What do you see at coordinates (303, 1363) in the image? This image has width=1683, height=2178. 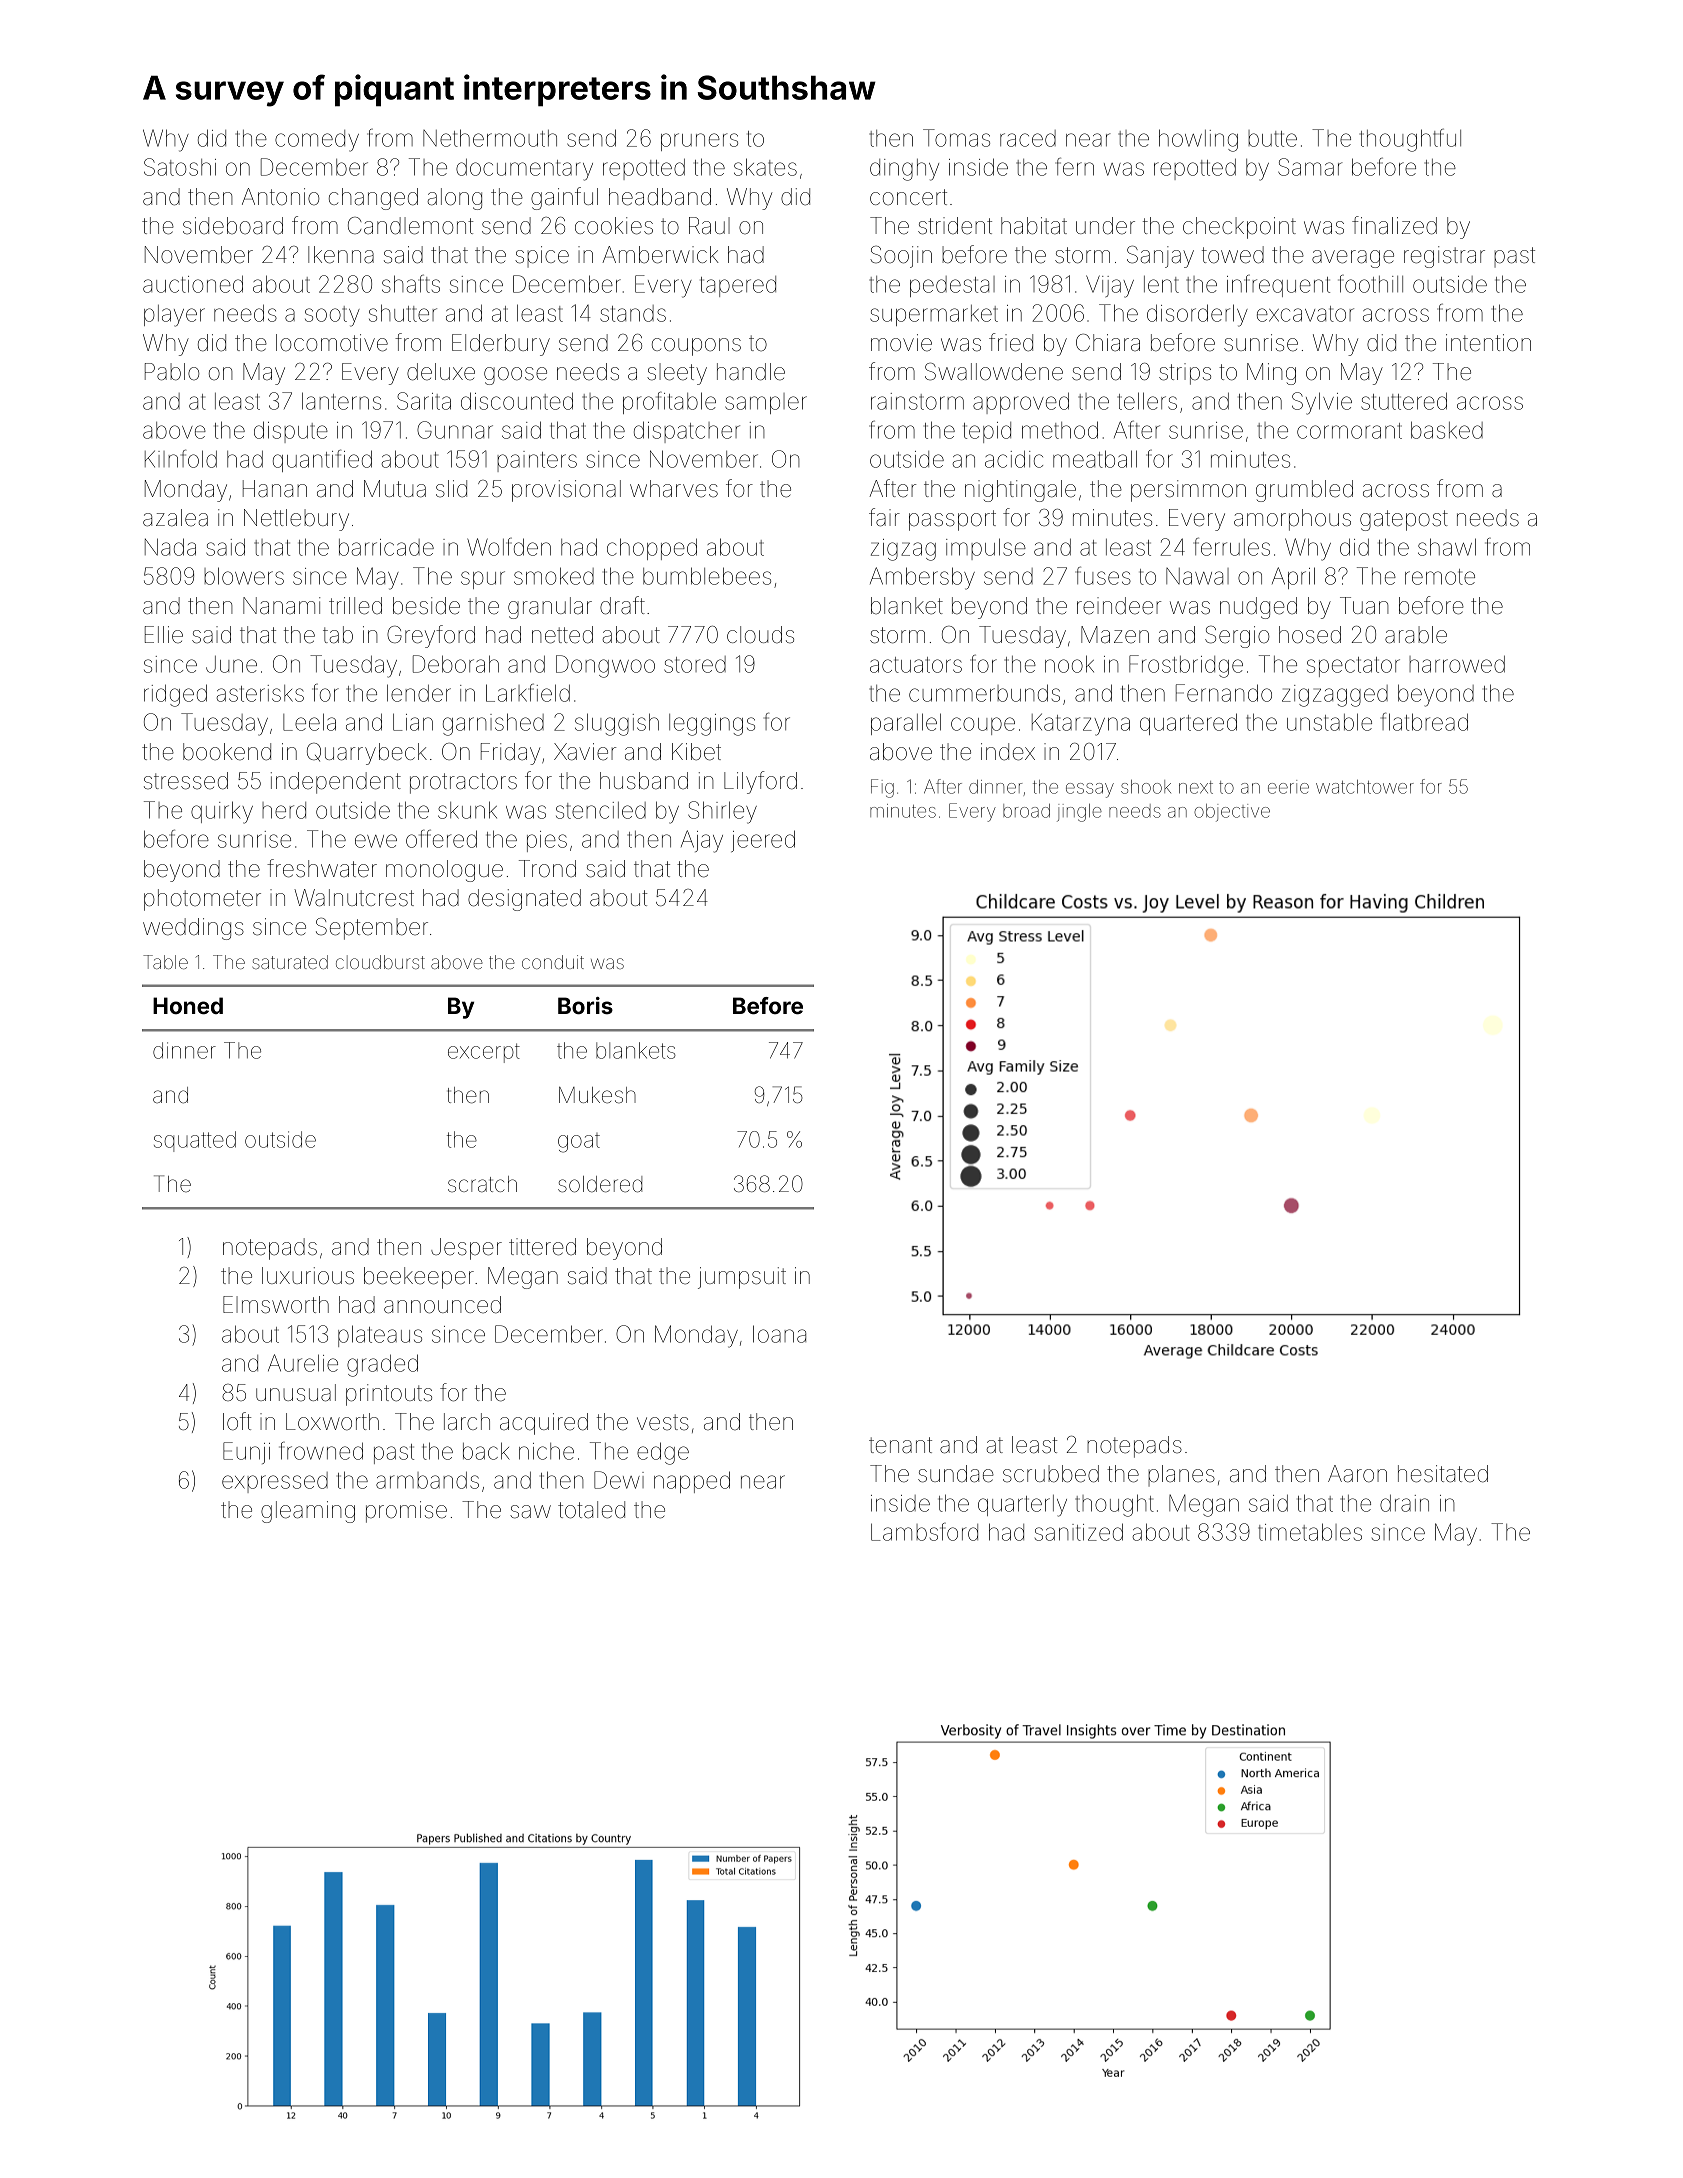 I see `Aurelie` at bounding box center [303, 1363].
